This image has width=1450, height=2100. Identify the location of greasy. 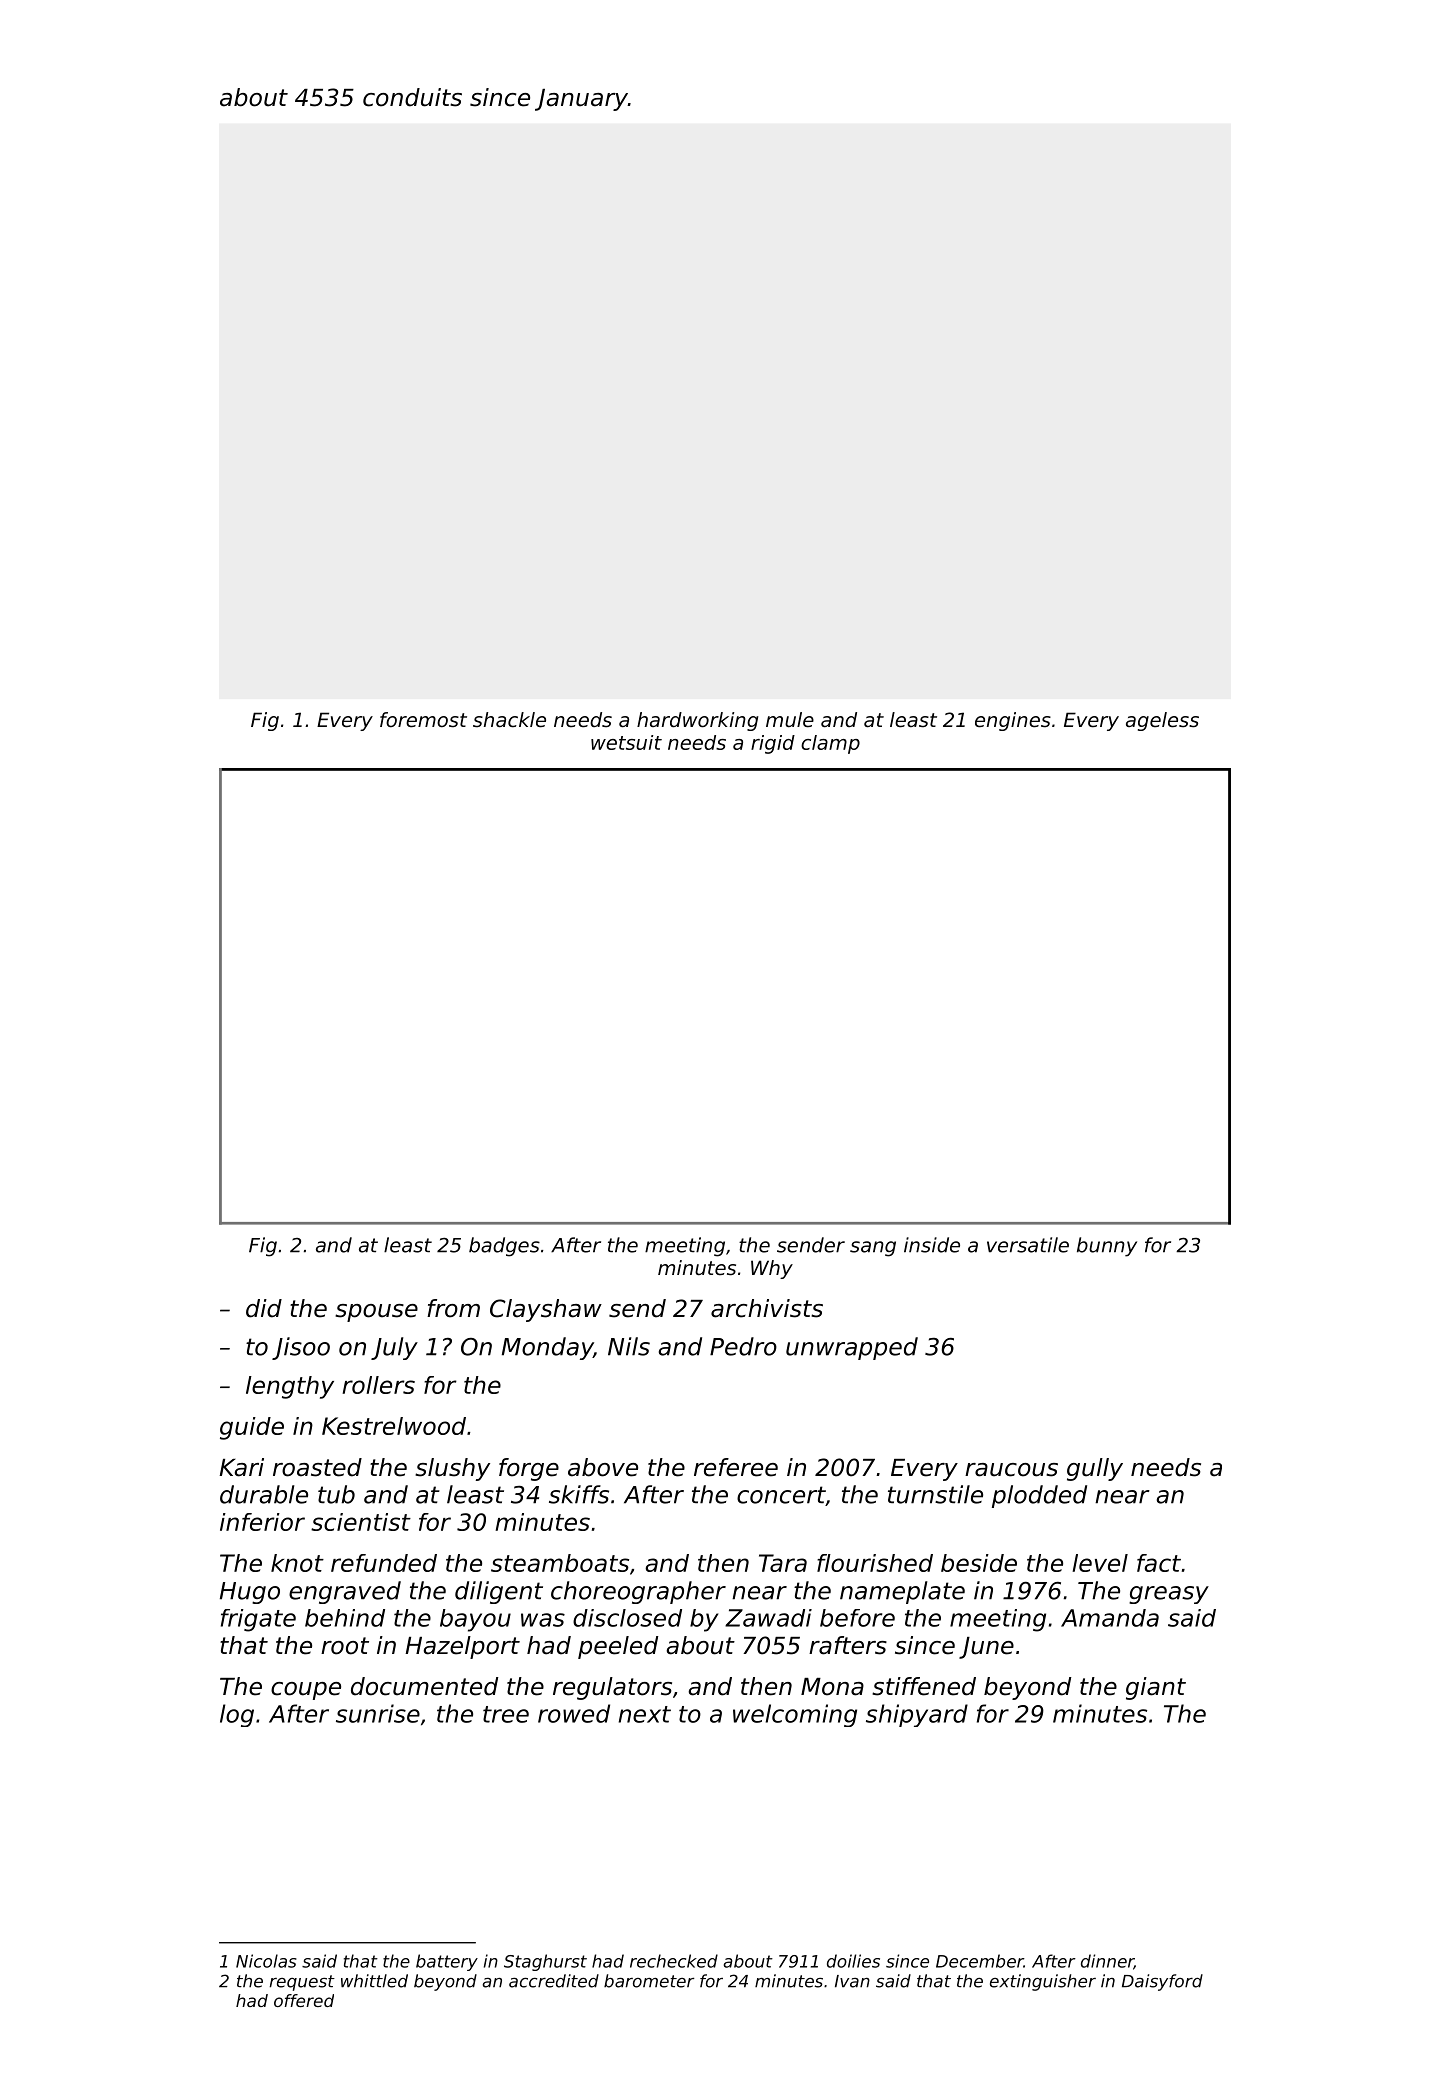
(1169, 1595).
